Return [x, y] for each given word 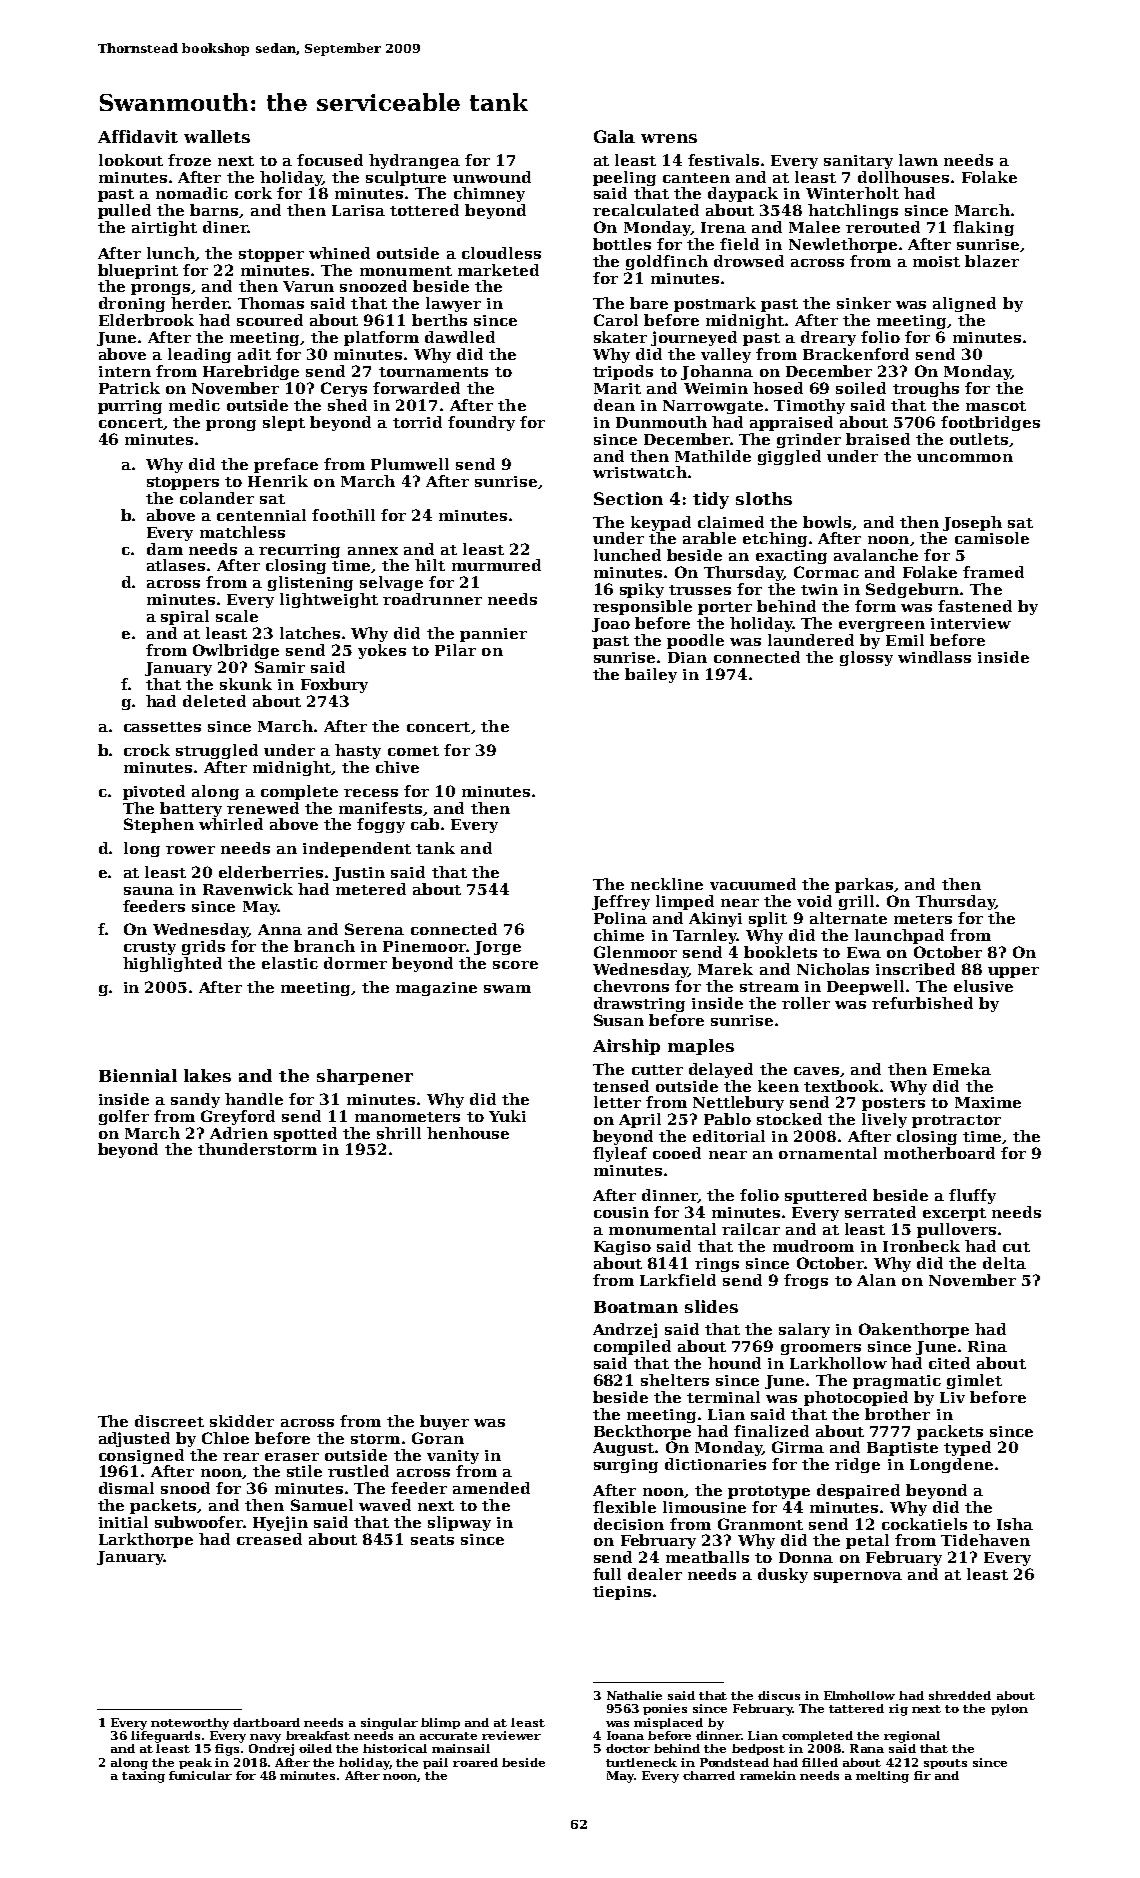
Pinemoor [424, 946]
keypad [661, 523]
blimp [440, 1723]
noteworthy [190, 1724]
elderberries [271, 872]
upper [1013, 972]
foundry [481, 423]
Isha [1015, 1524]
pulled [124, 211]
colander [217, 498]
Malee [814, 227]
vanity [453, 1457]
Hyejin [280, 1523]
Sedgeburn [912, 590]
